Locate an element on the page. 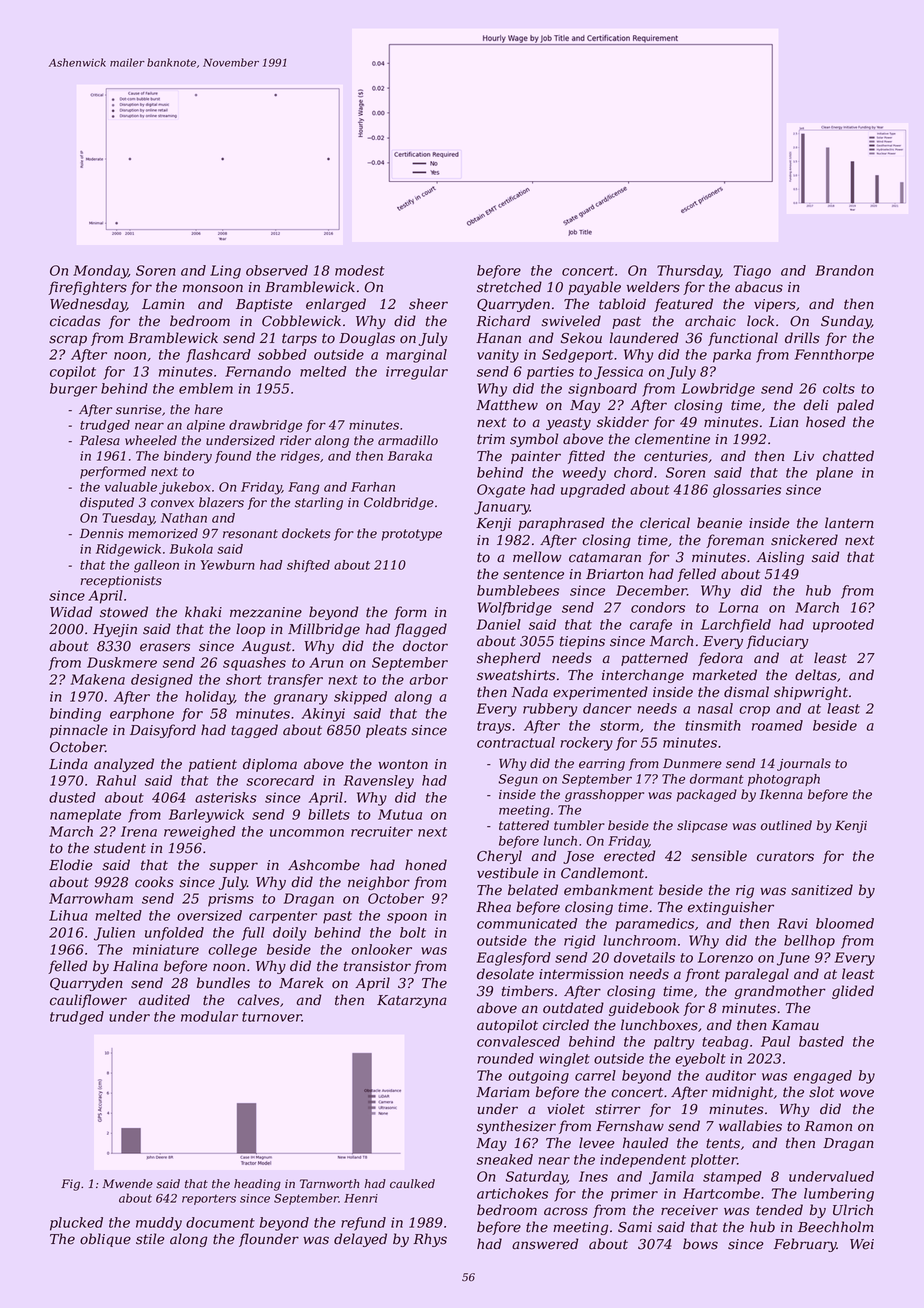  welders is located at coordinates (653, 287).
